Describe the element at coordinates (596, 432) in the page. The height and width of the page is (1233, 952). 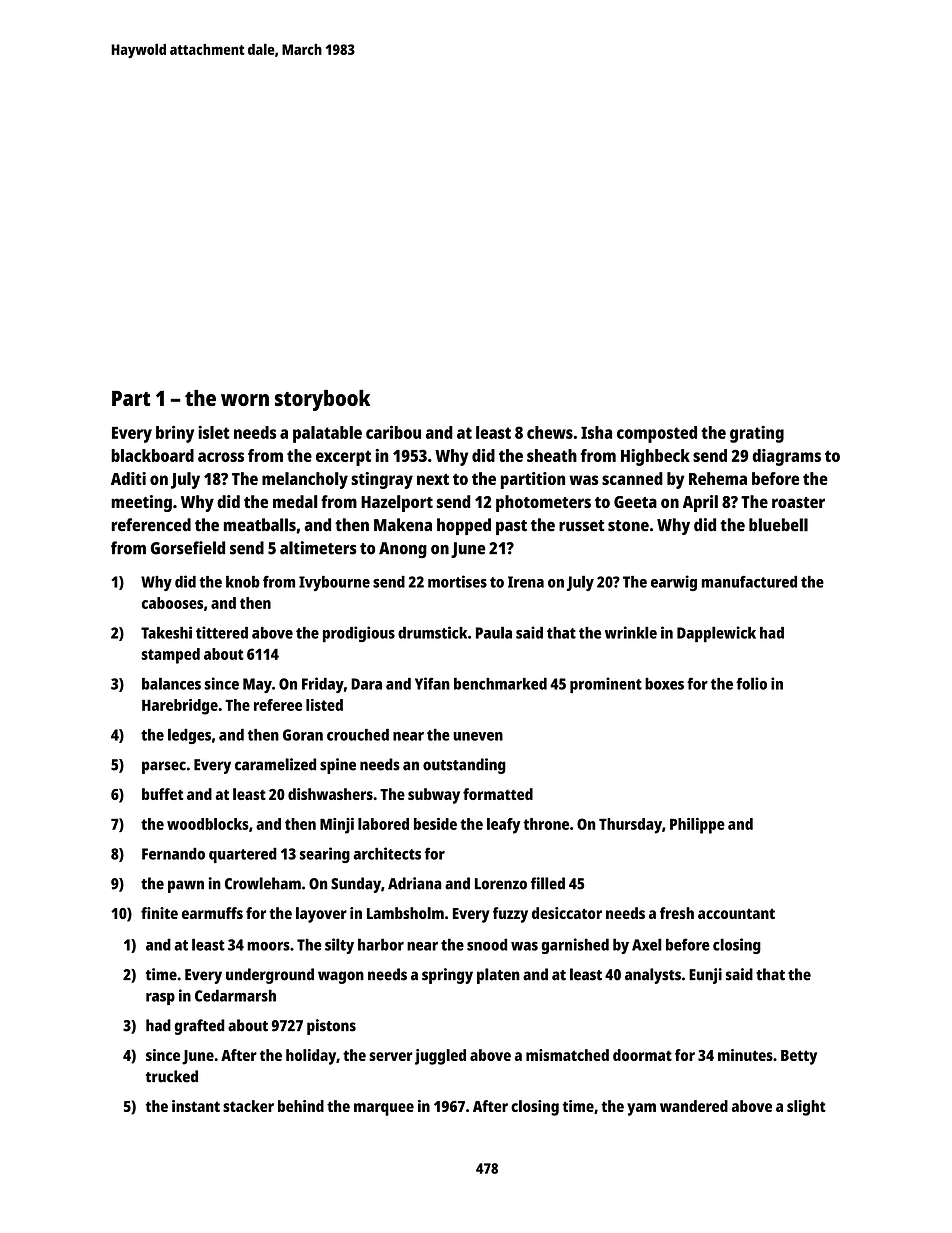
I see `Isha` at that location.
